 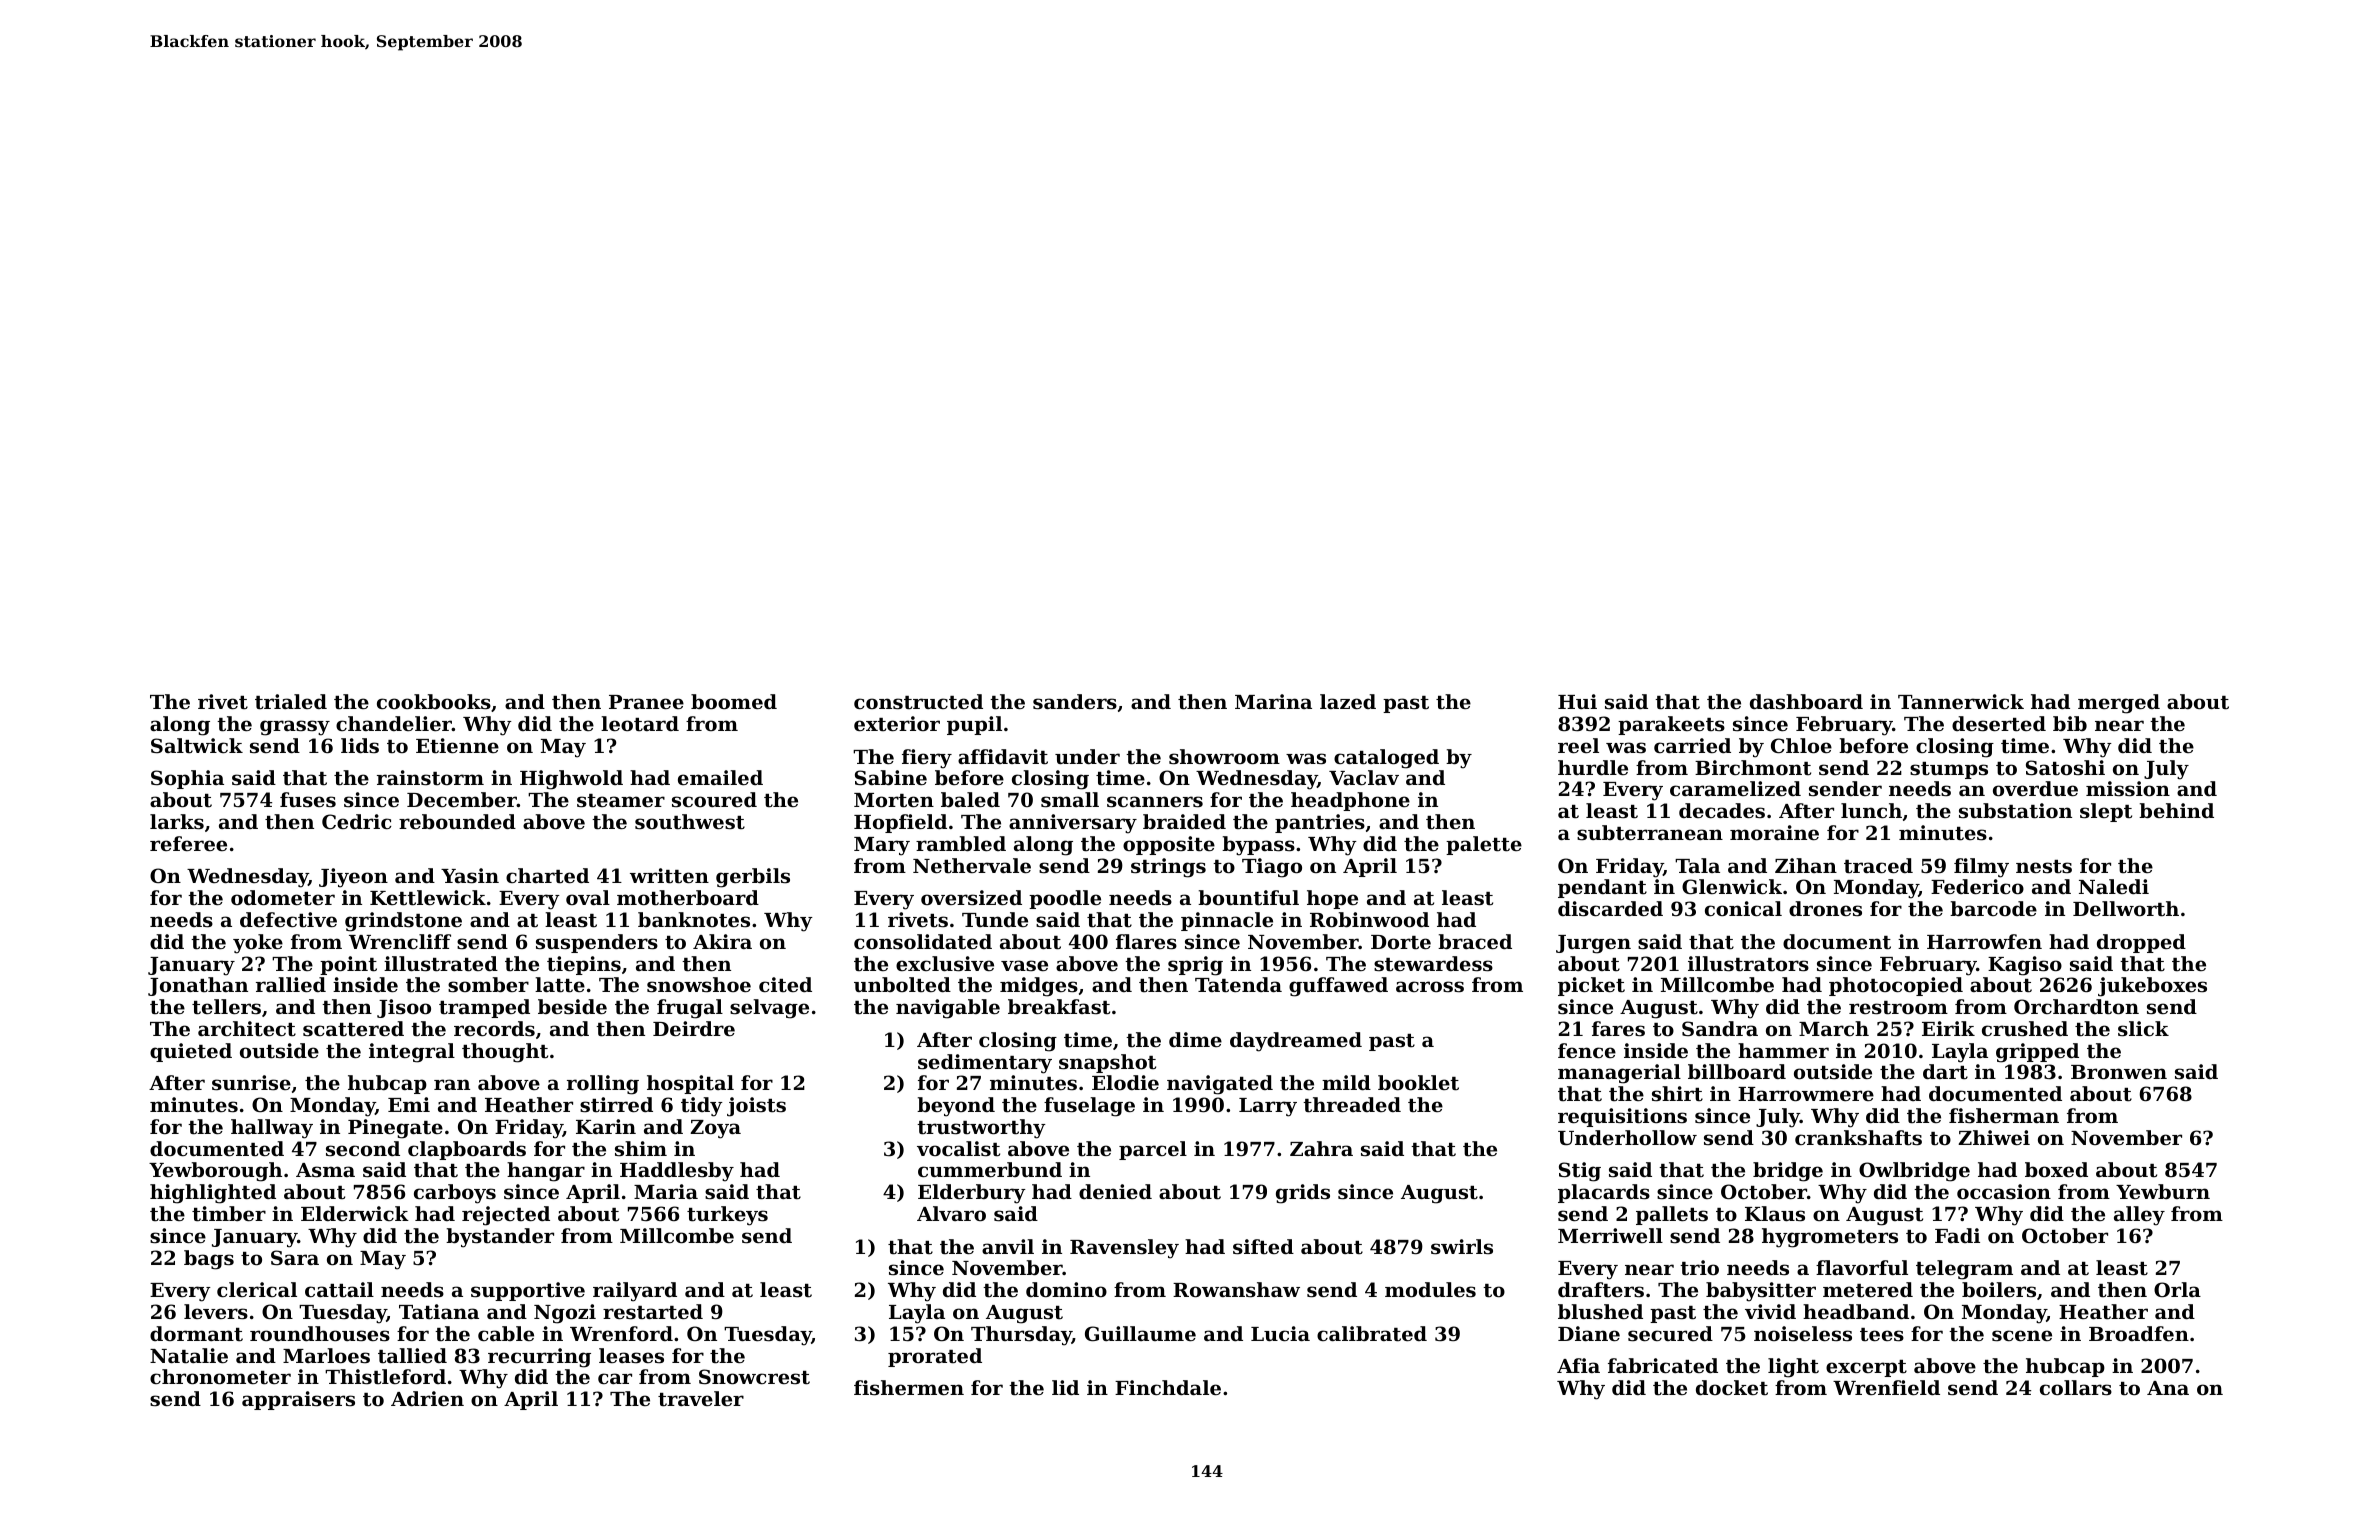 I want to click on merged, so click(x=2119, y=704).
